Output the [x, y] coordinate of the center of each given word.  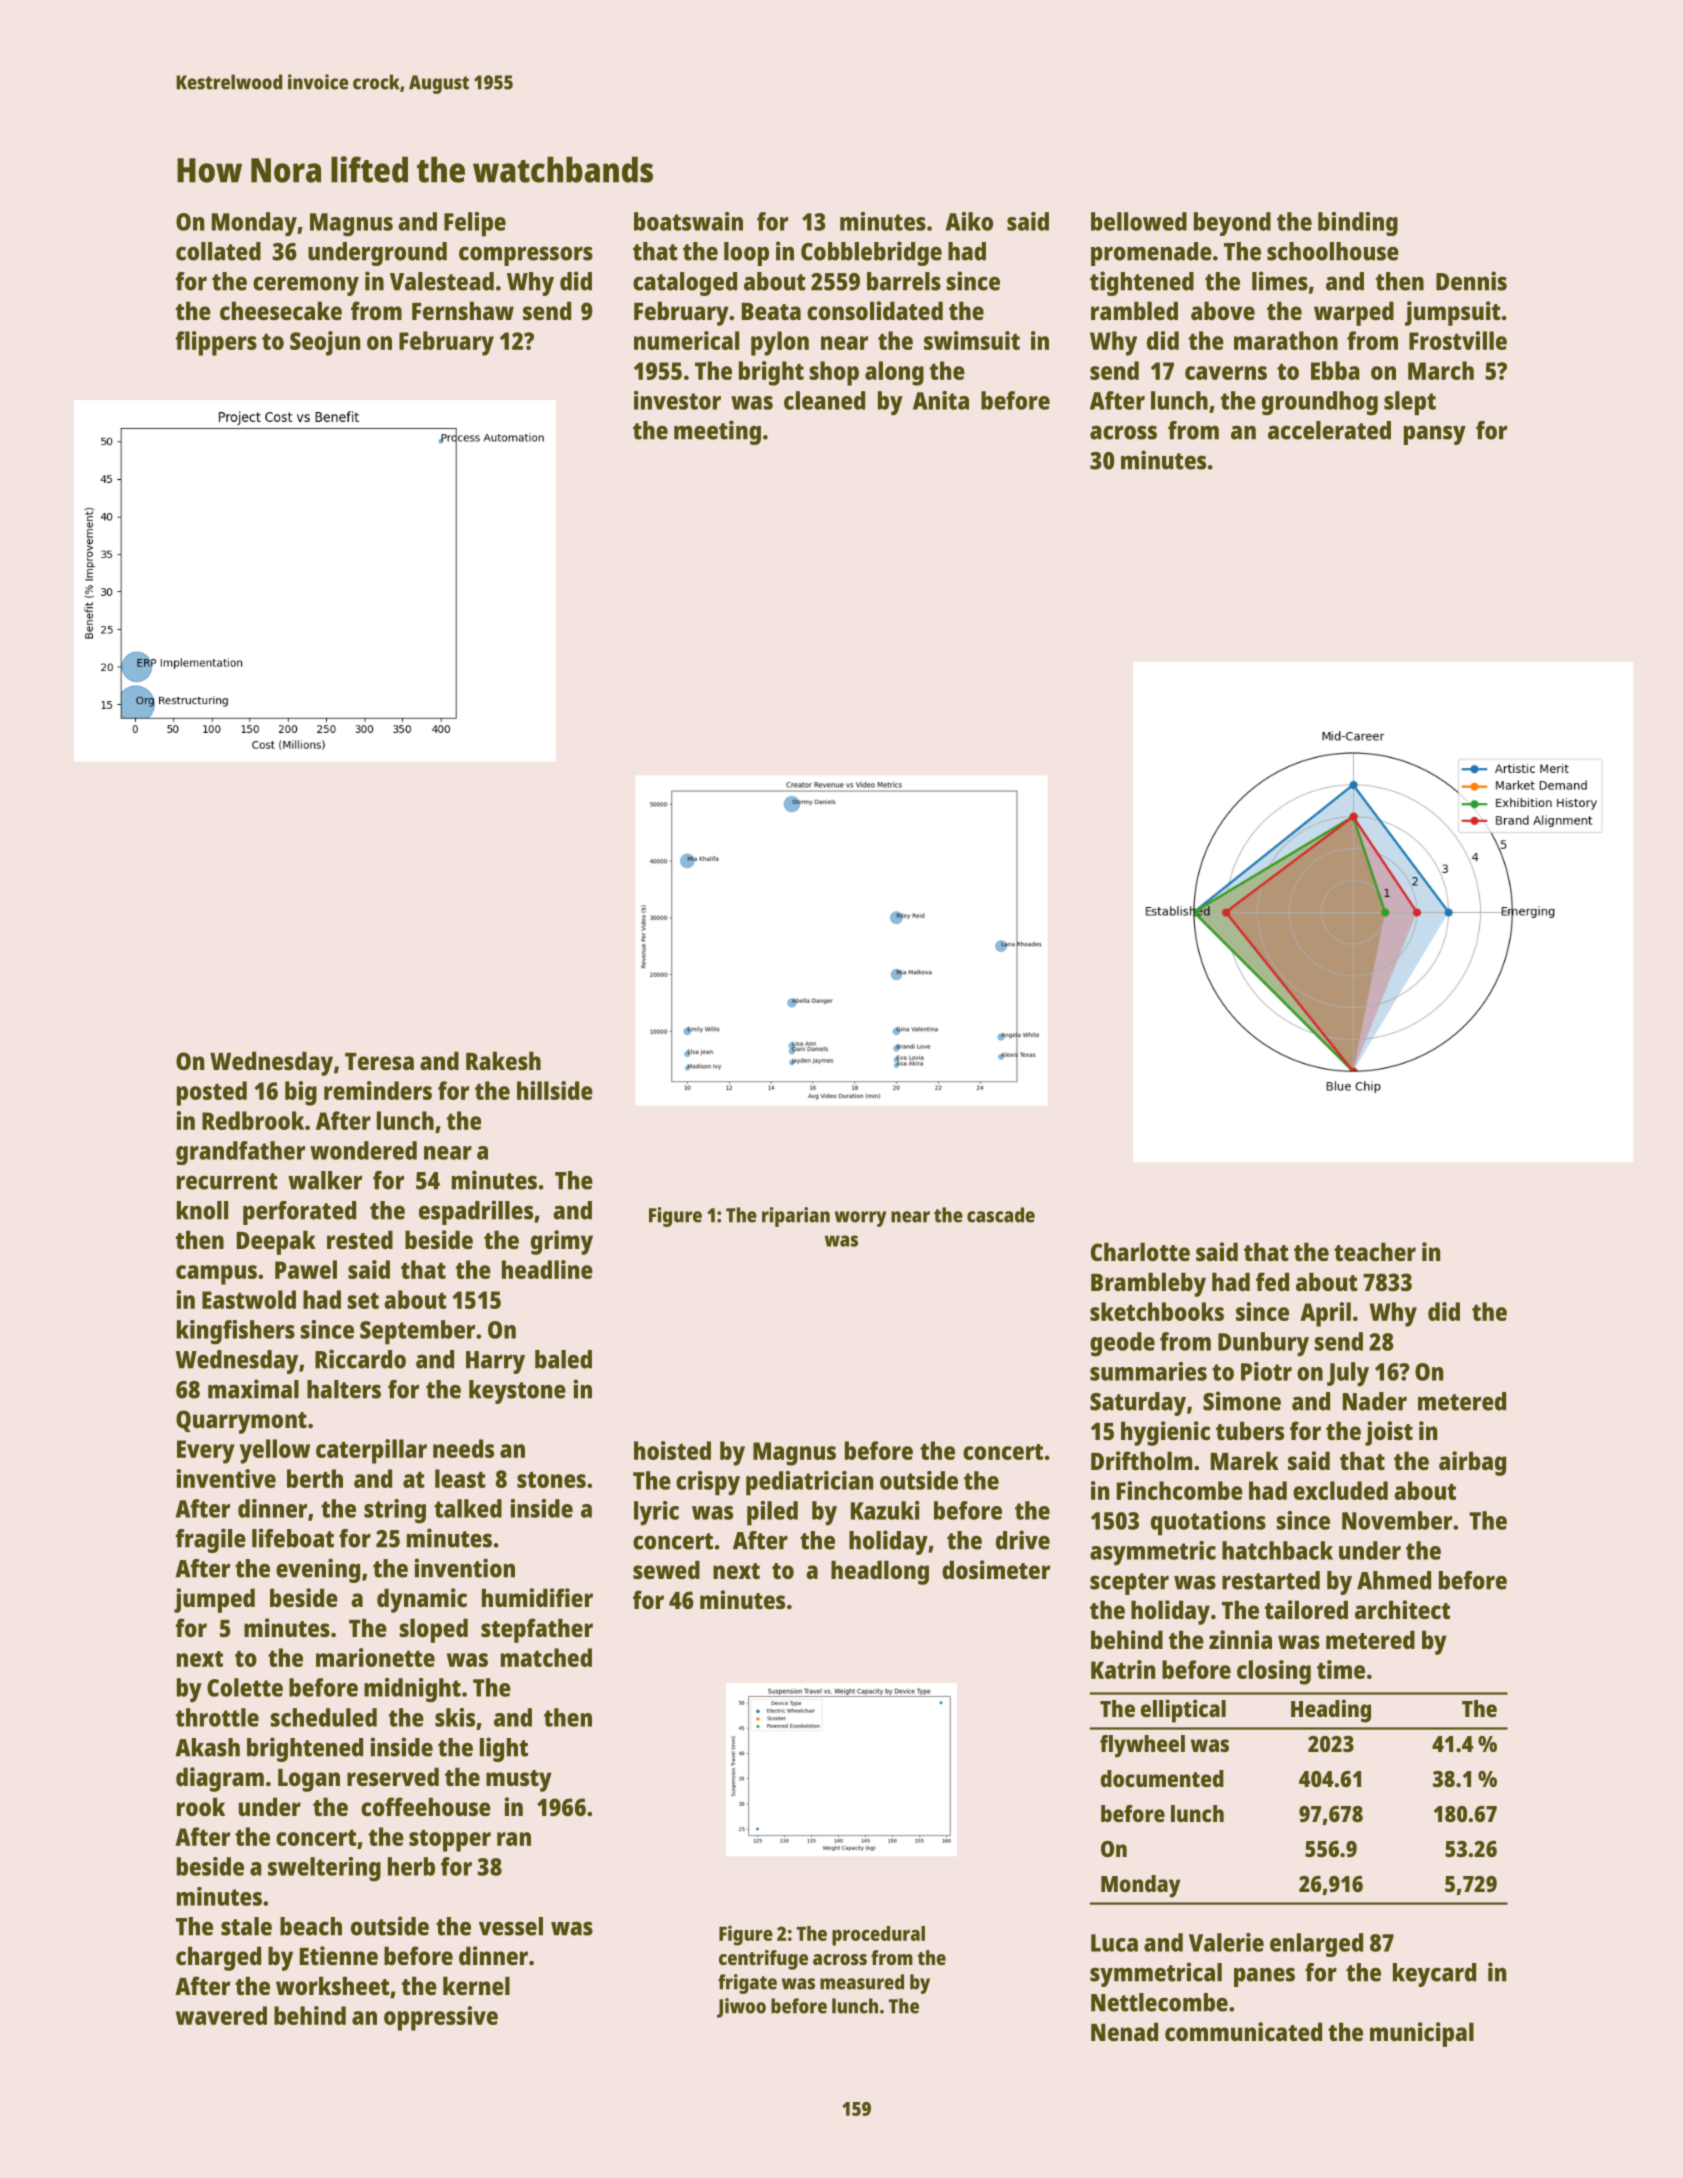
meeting [717, 432]
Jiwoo [741, 2008]
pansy [1435, 435]
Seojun [325, 343]
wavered [221, 2015]
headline [547, 1269]
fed [1272, 1281]
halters [344, 1389]
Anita [941, 400]
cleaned [824, 400]
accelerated [1329, 430]
